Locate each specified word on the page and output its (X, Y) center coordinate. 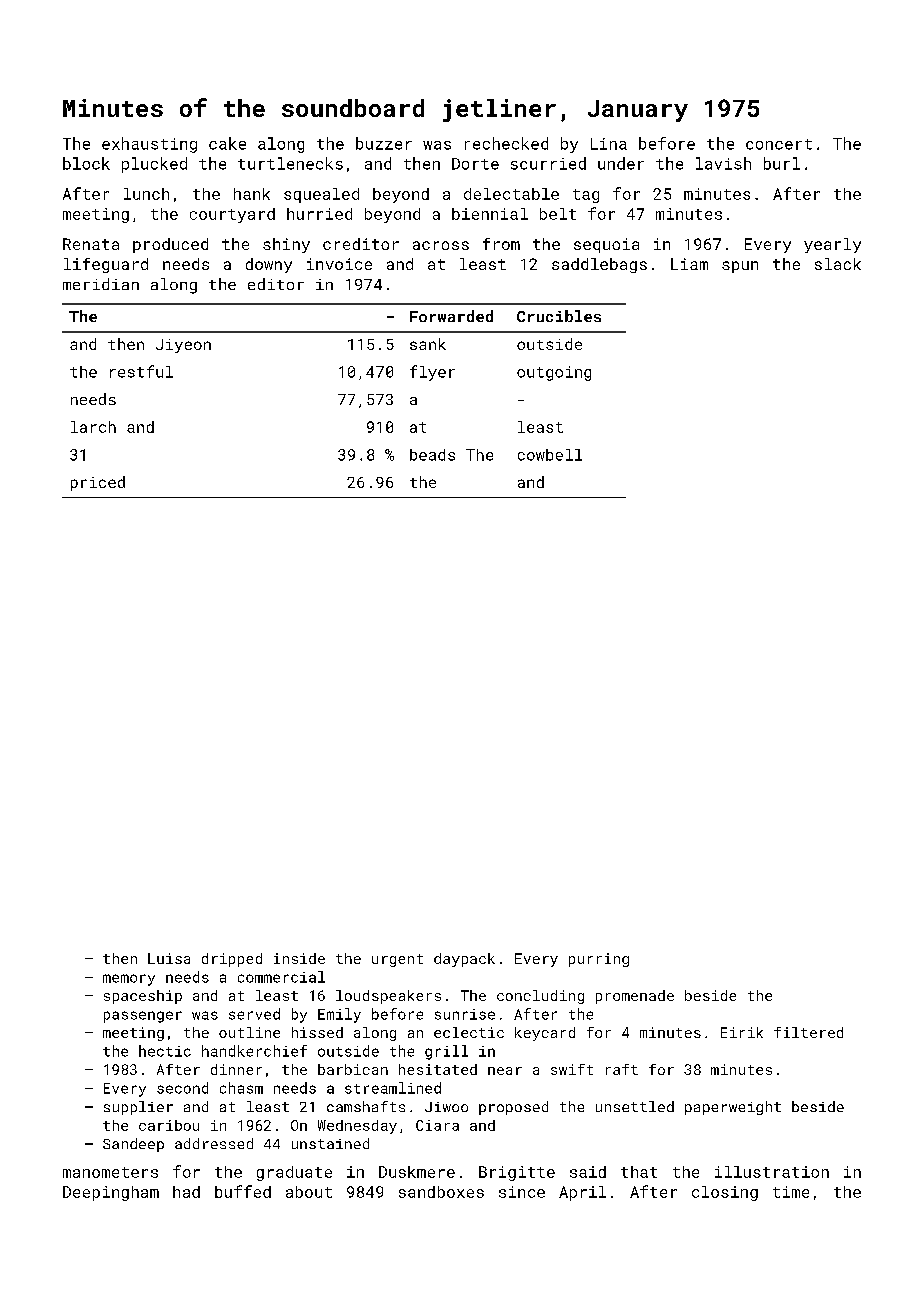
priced (98, 483)
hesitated (438, 1069)
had (186, 1192)
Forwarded (451, 316)
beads (432, 455)
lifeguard (106, 265)
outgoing (554, 373)
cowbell (550, 455)
